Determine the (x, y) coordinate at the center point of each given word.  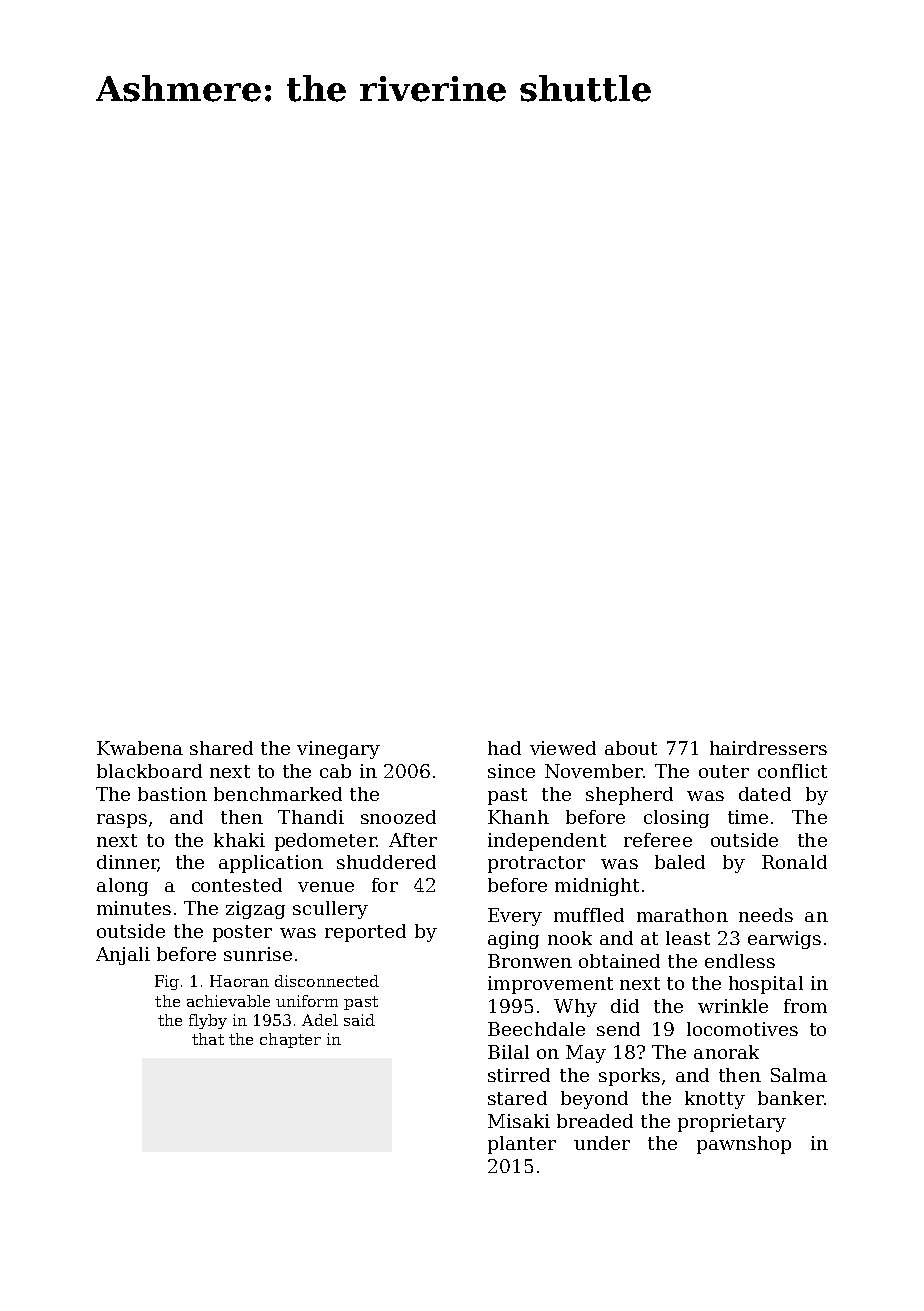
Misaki (519, 1121)
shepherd (629, 796)
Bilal (508, 1052)
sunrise (258, 954)
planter (522, 1145)
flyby (208, 1021)
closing (676, 819)
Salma (799, 1075)
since (511, 771)
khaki (239, 840)
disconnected (327, 981)
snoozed (398, 817)
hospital (766, 985)
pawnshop (744, 1145)
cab (335, 771)
